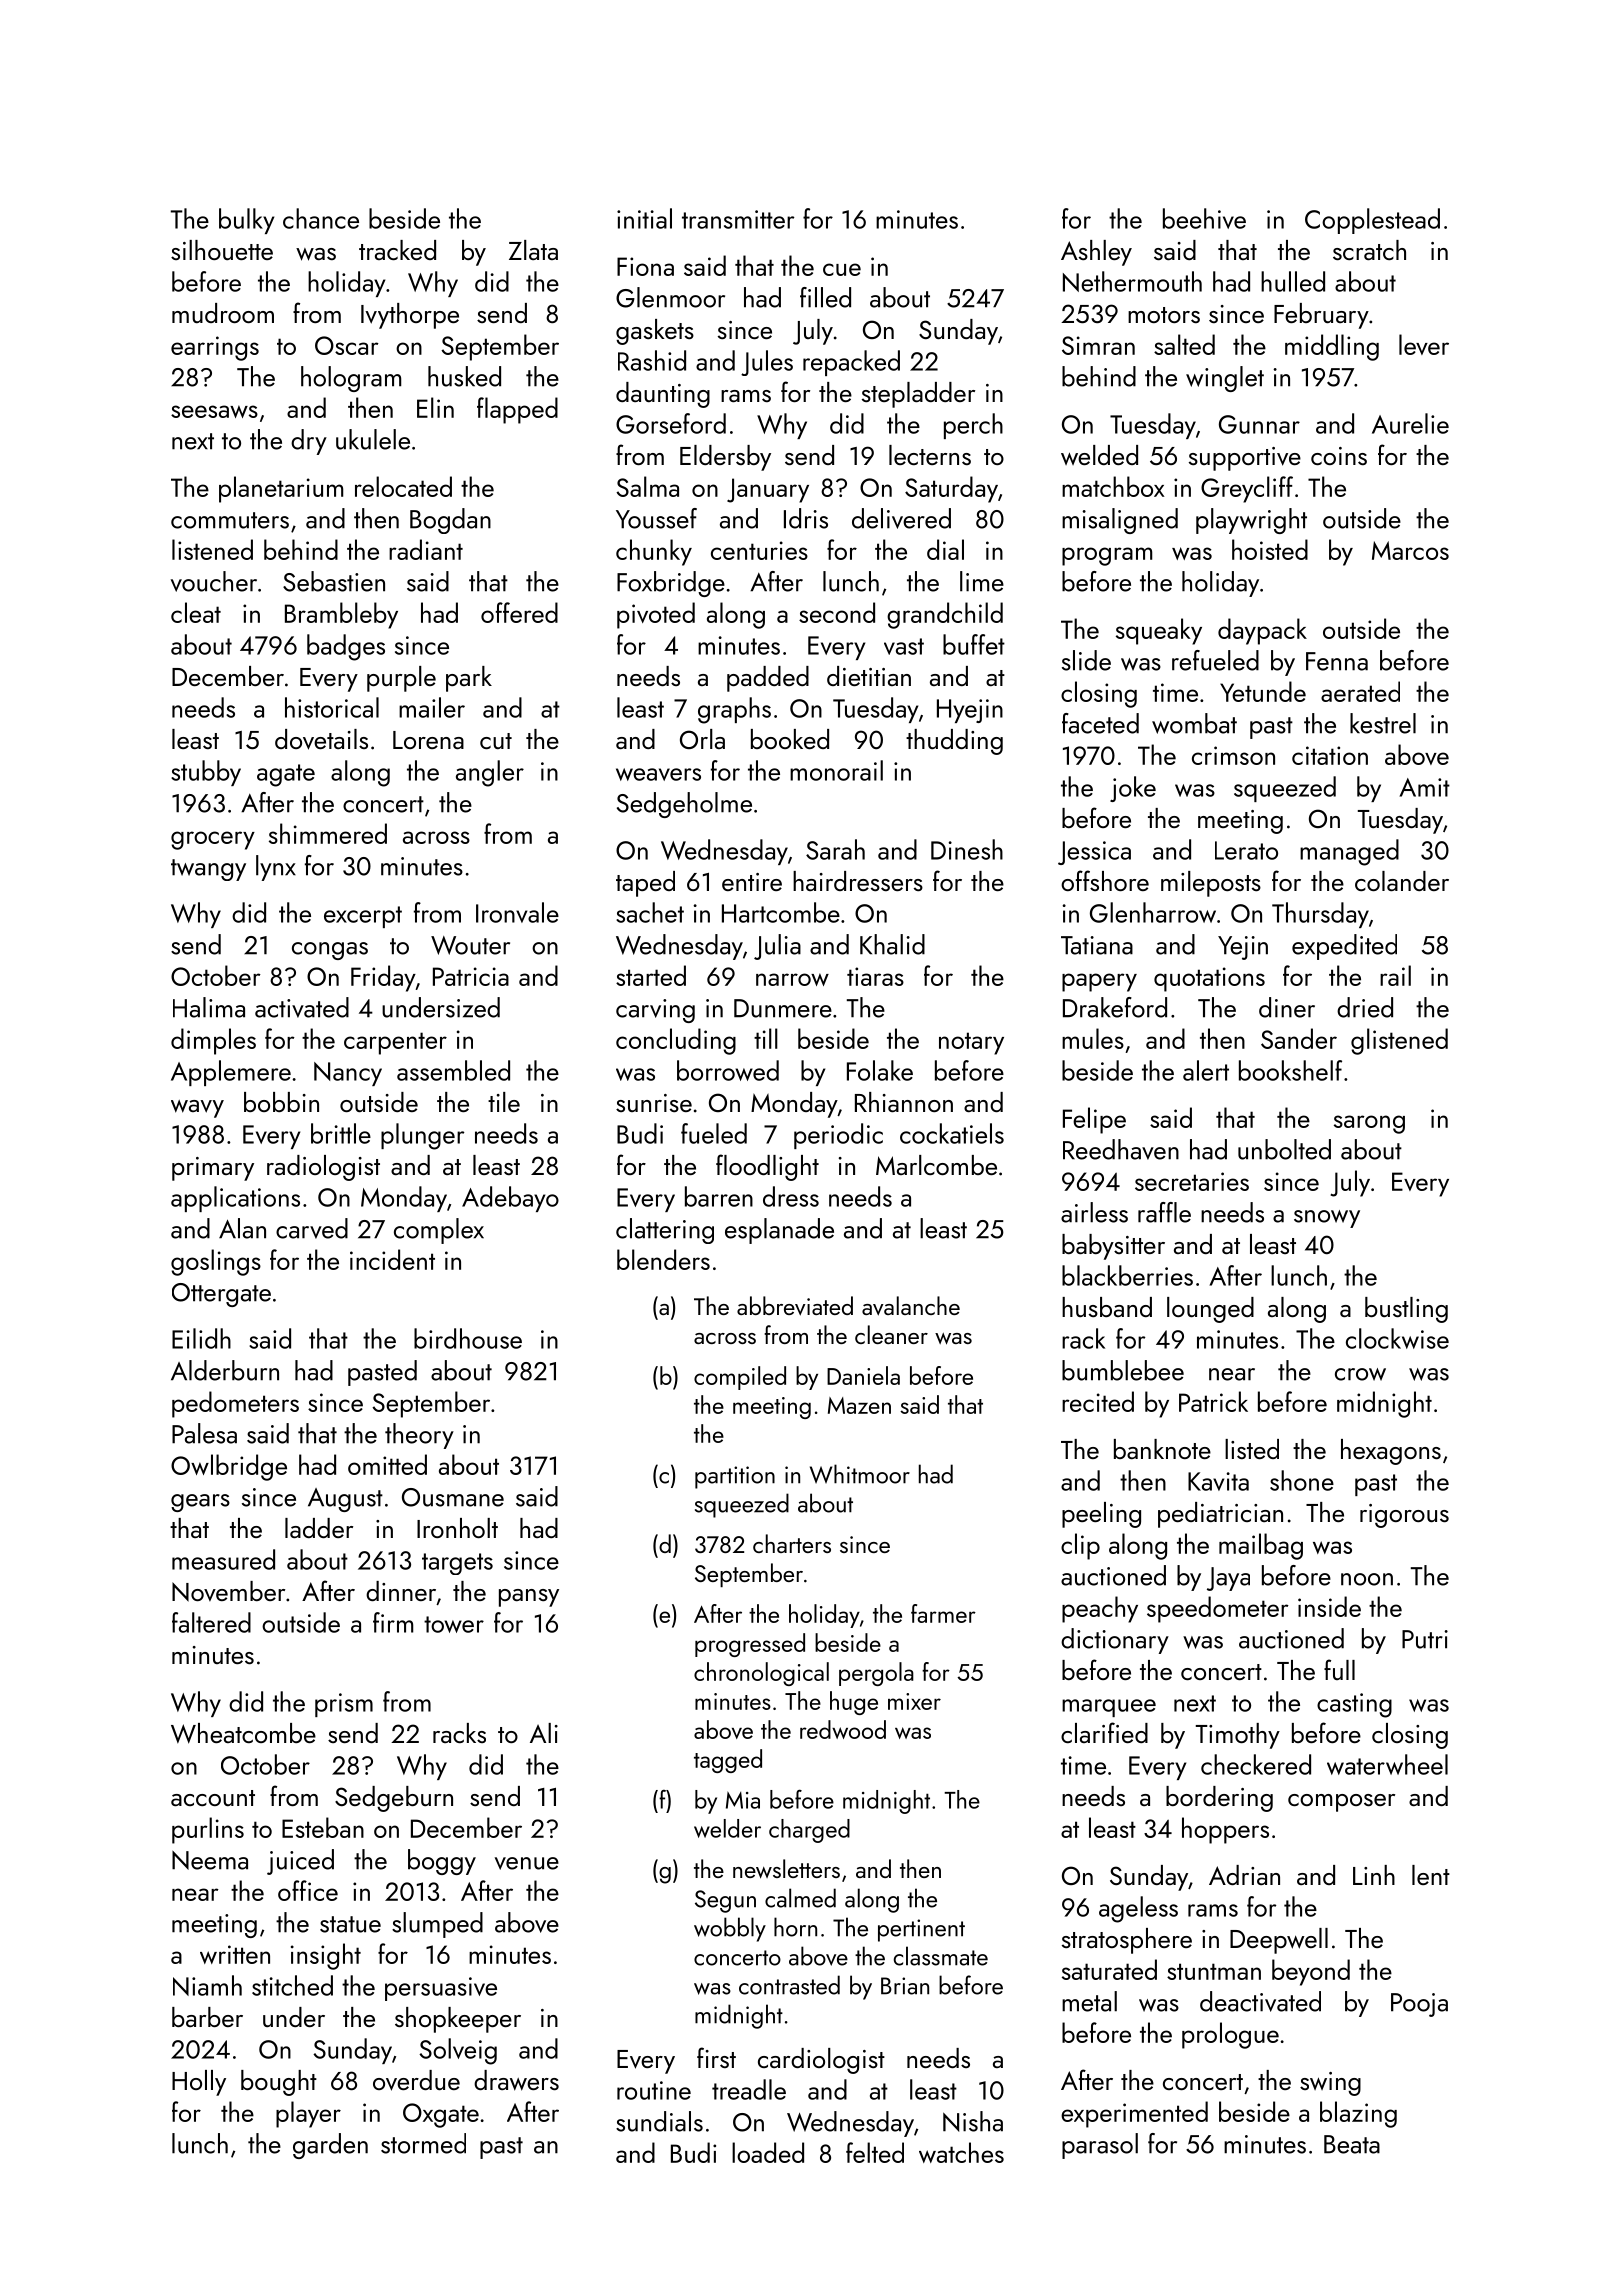  Describe the element at coordinates (1354, 1705) in the page. I see `casting` at that location.
